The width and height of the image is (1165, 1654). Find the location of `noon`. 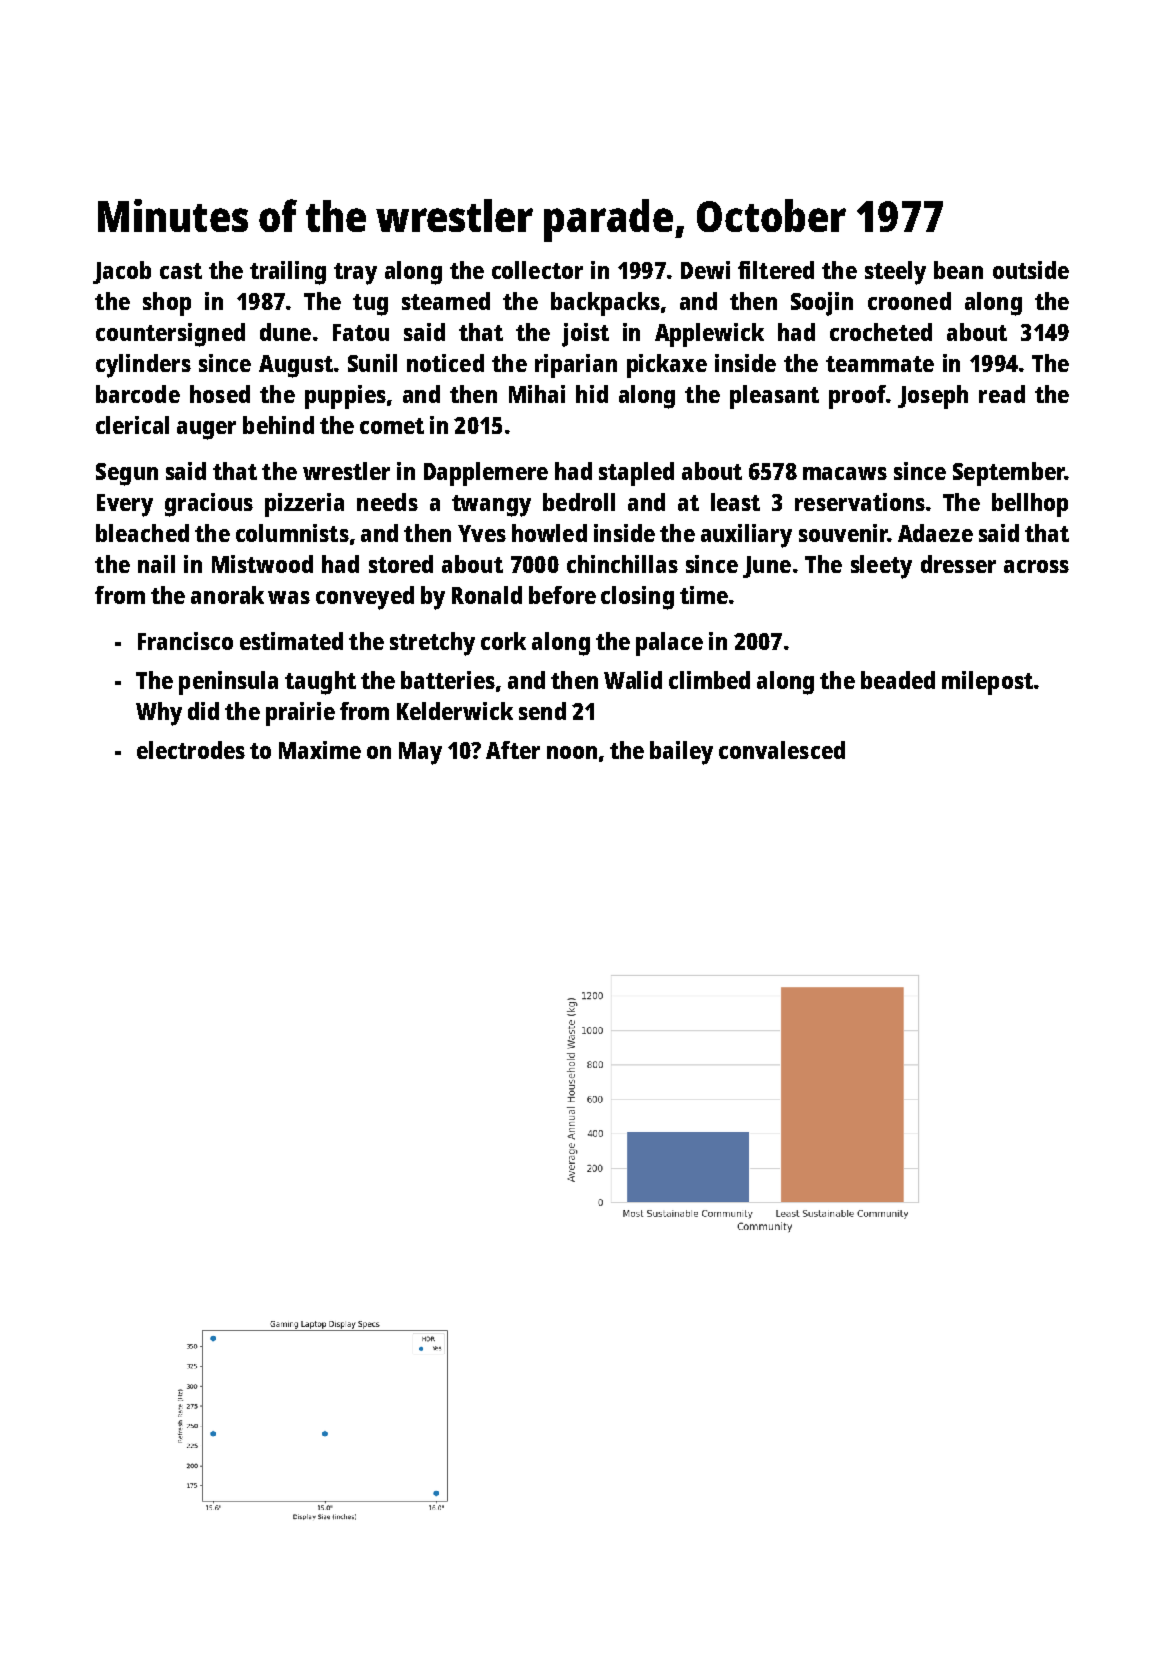

noon is located at coordinates (572, 752).
